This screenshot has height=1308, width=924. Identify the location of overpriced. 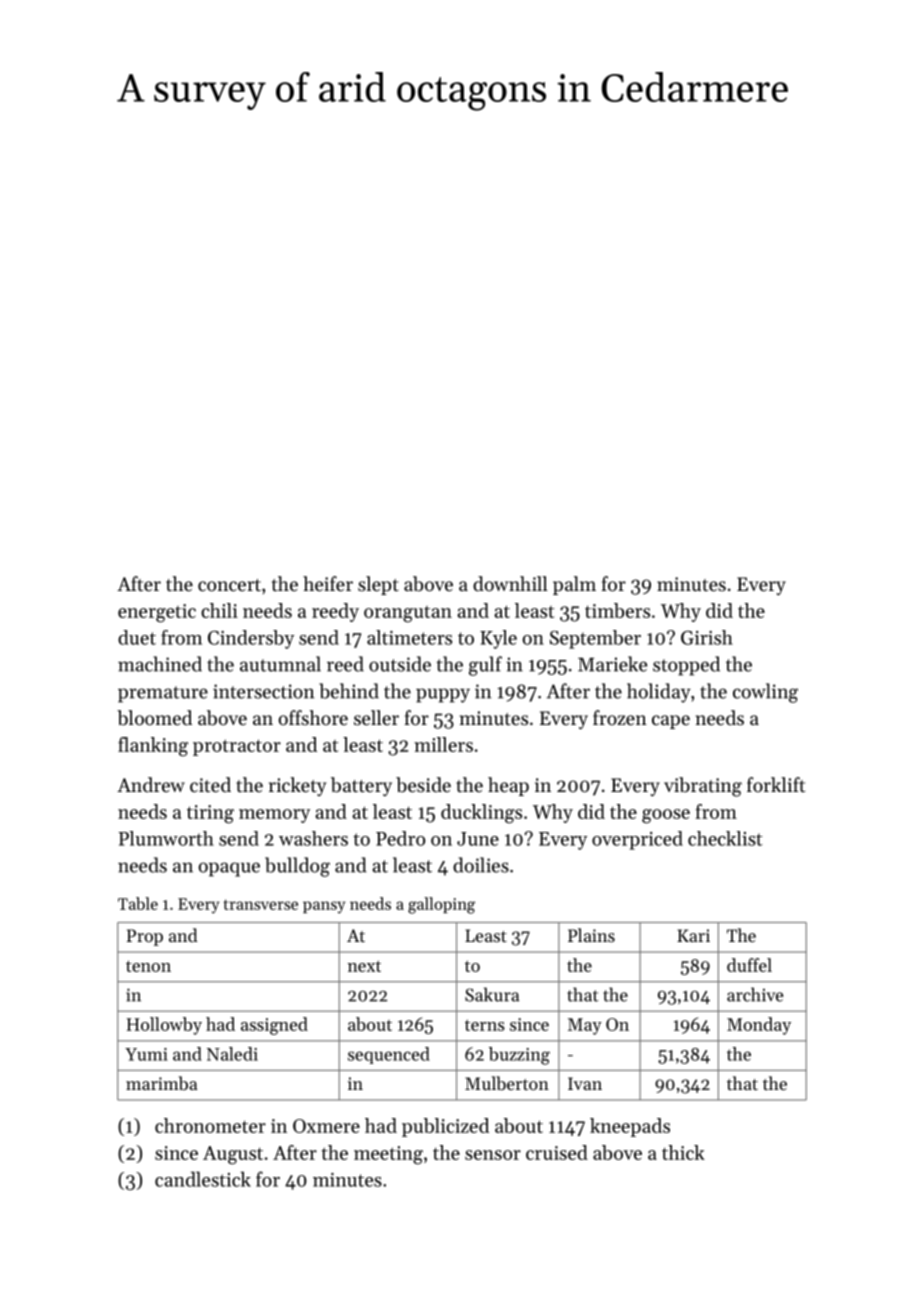
(637, 840).
